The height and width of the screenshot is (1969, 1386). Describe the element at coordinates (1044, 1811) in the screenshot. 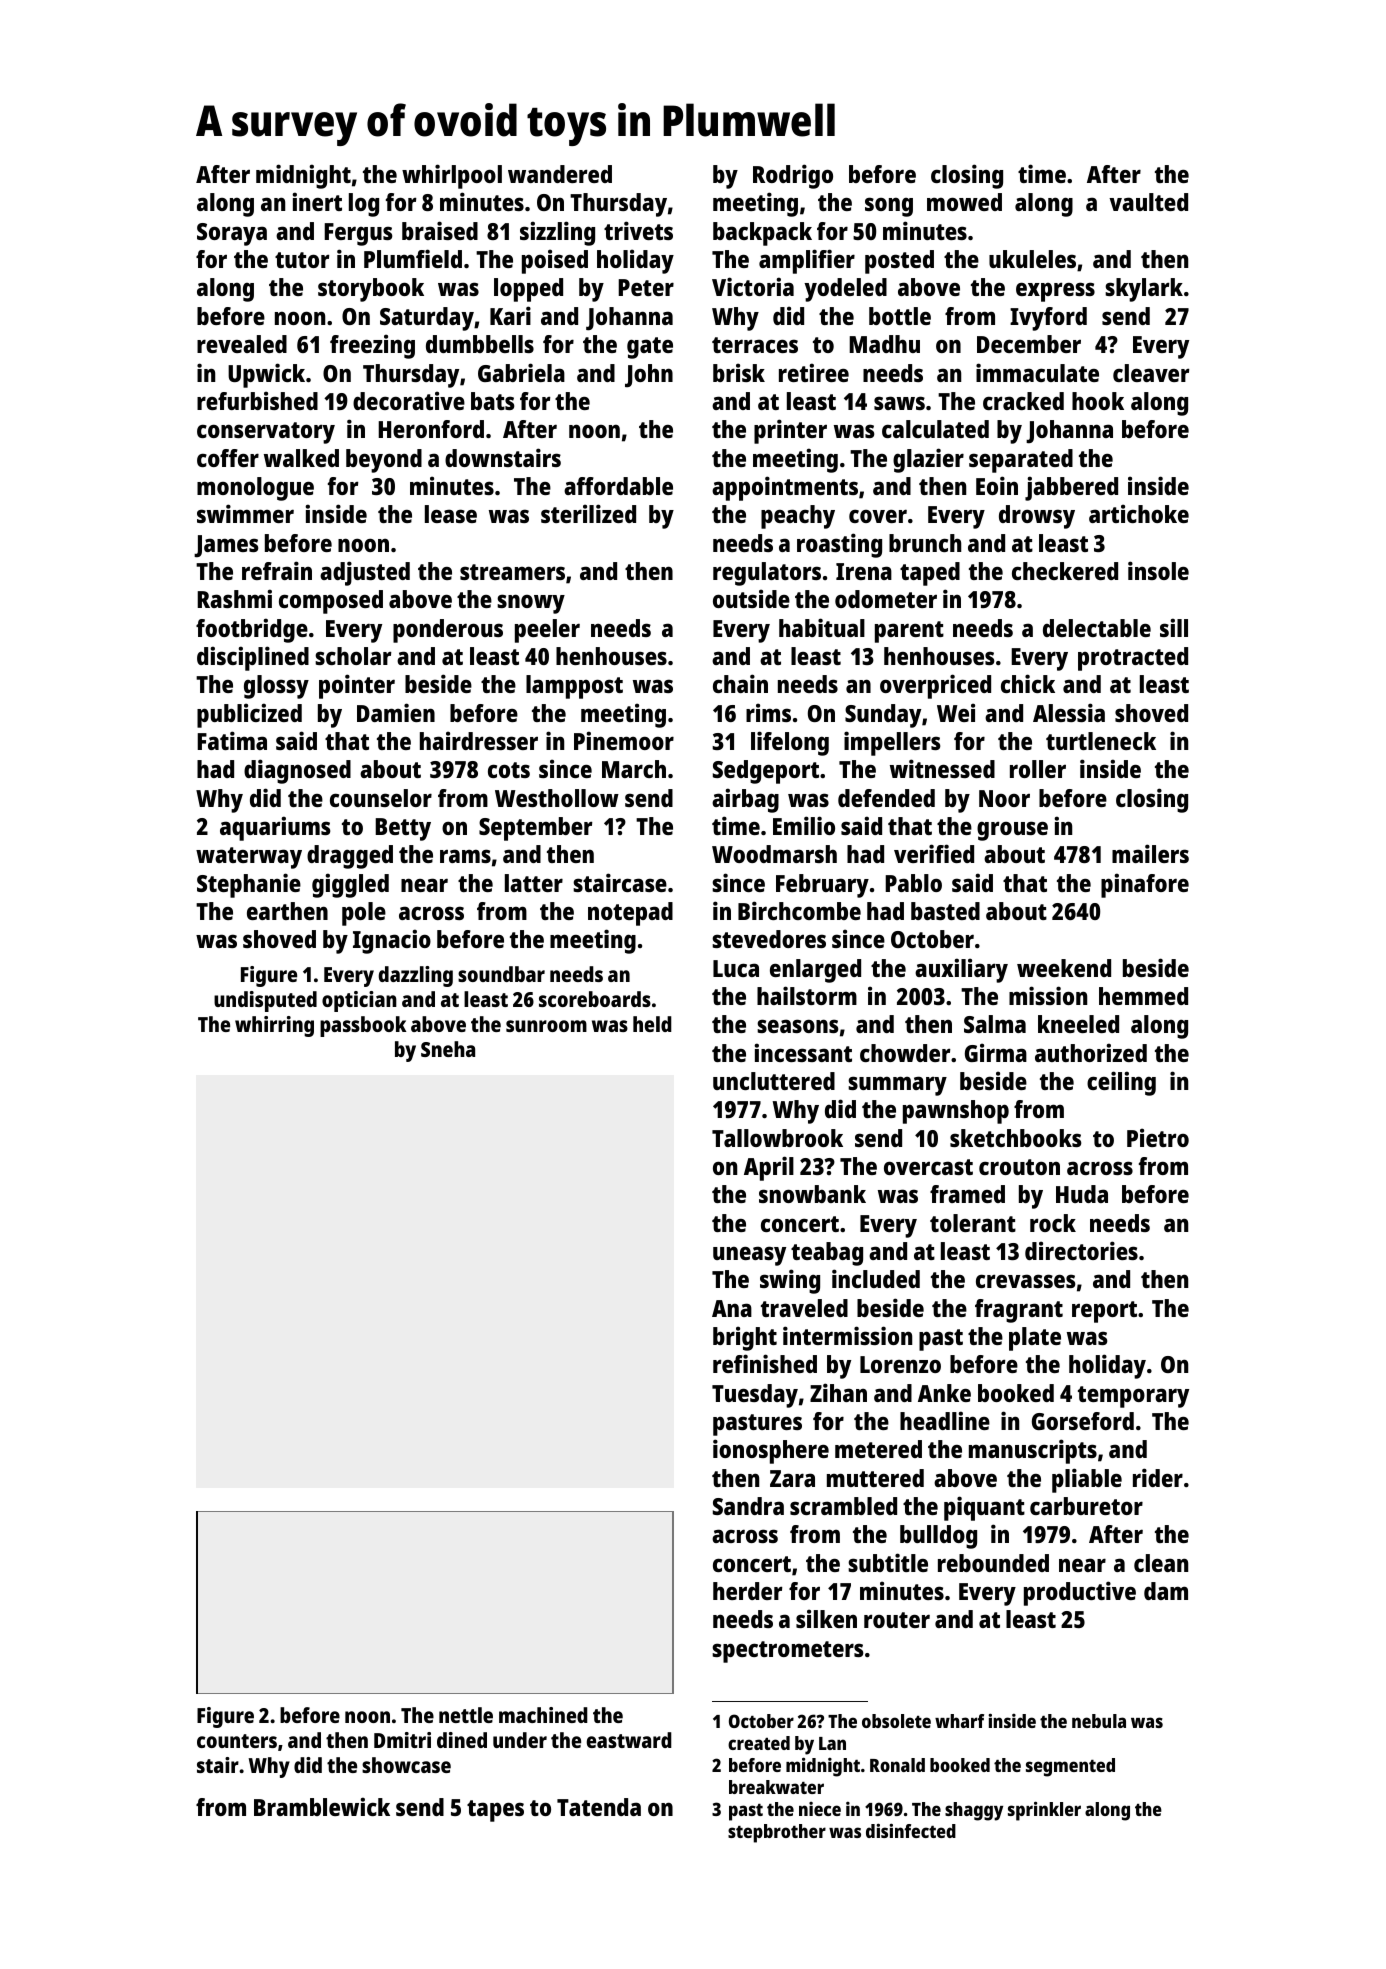

I see `sprinkler` at that location.
